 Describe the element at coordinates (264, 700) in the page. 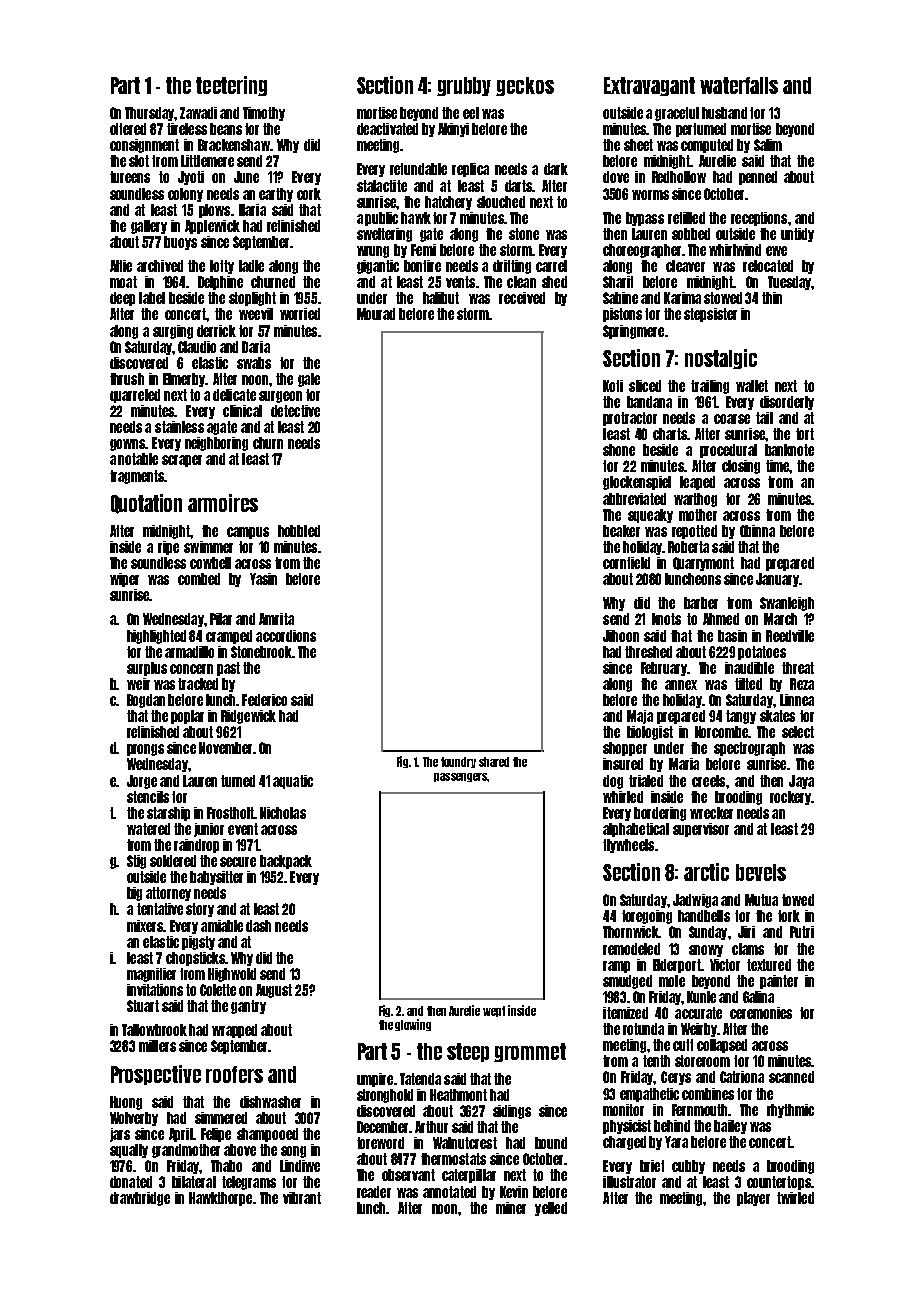

I see `Federico` at that location.
